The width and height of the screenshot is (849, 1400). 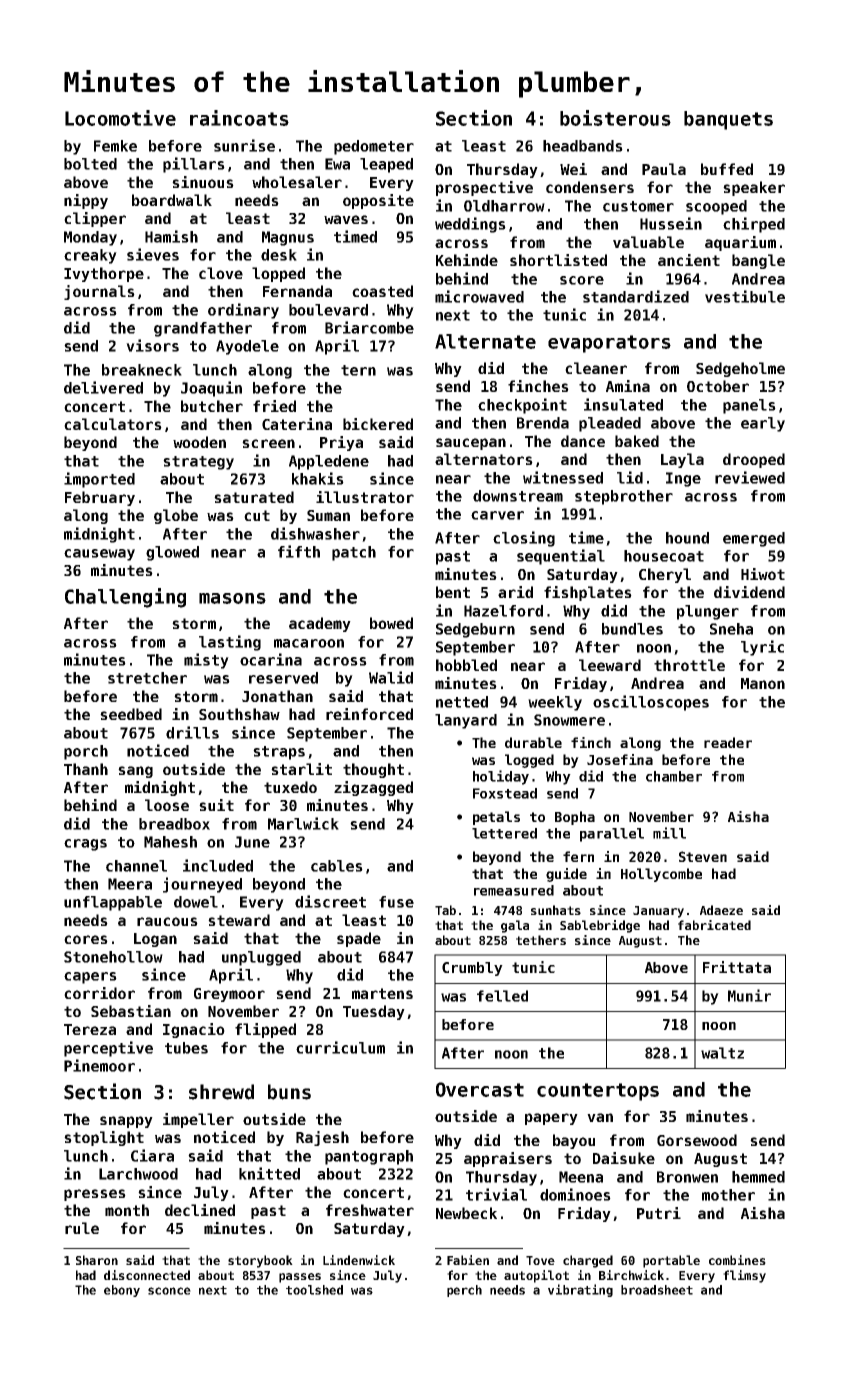 I want to click on perch, so click(x=464, y=1291).
